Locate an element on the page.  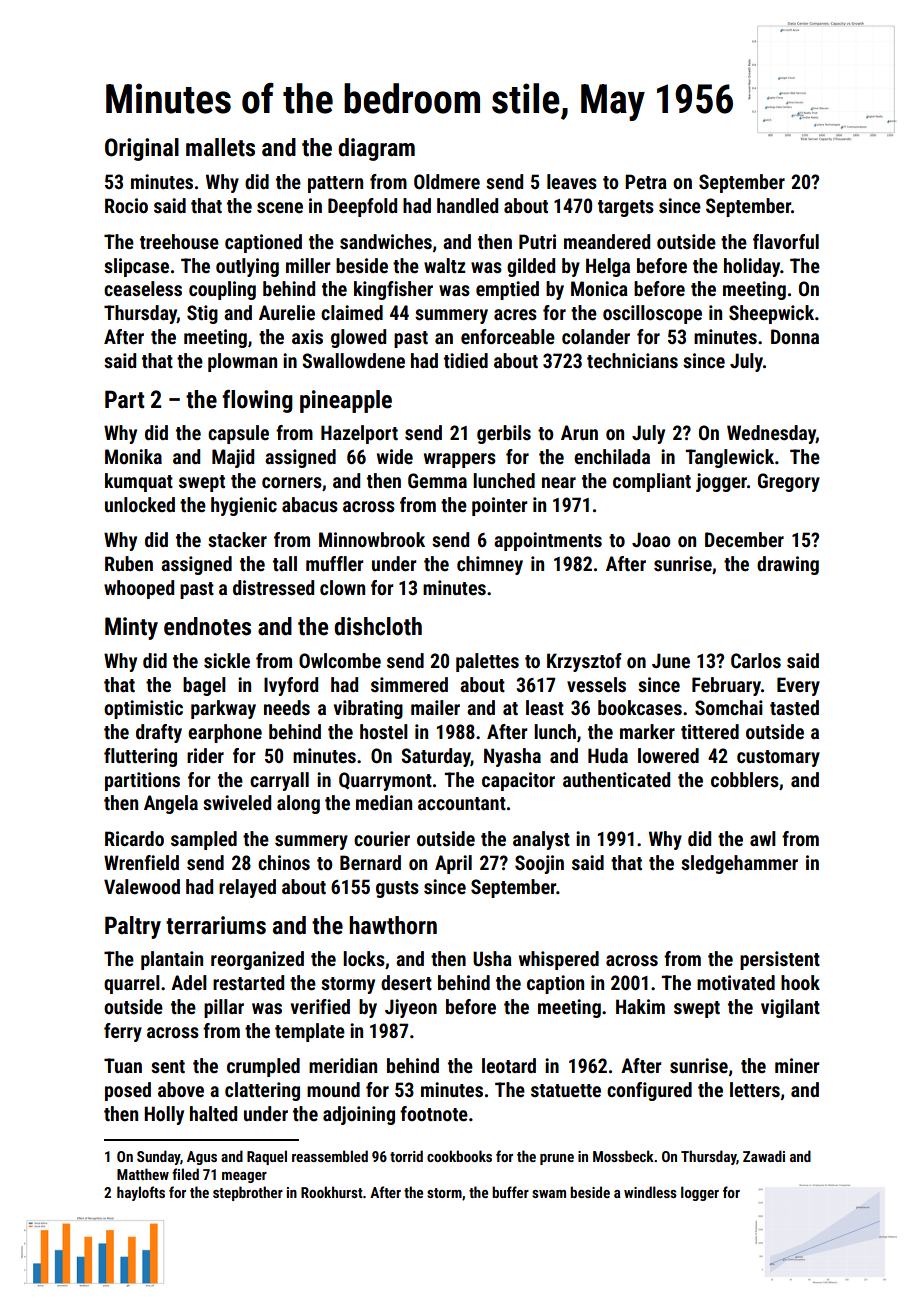
Carlos is located at coordinates (756, 660).
